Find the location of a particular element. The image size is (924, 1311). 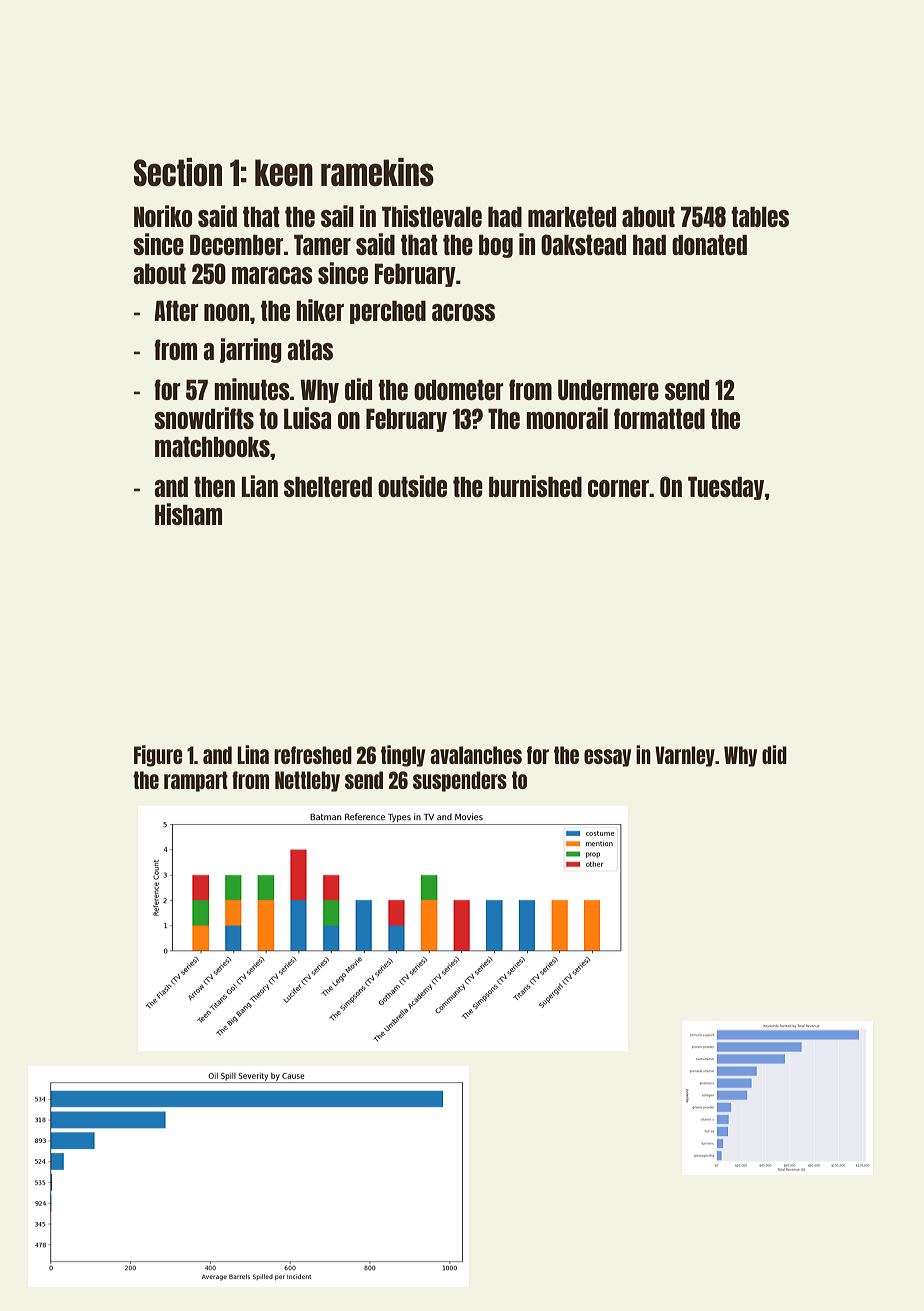

corner is located at coordinates (618, 488).
